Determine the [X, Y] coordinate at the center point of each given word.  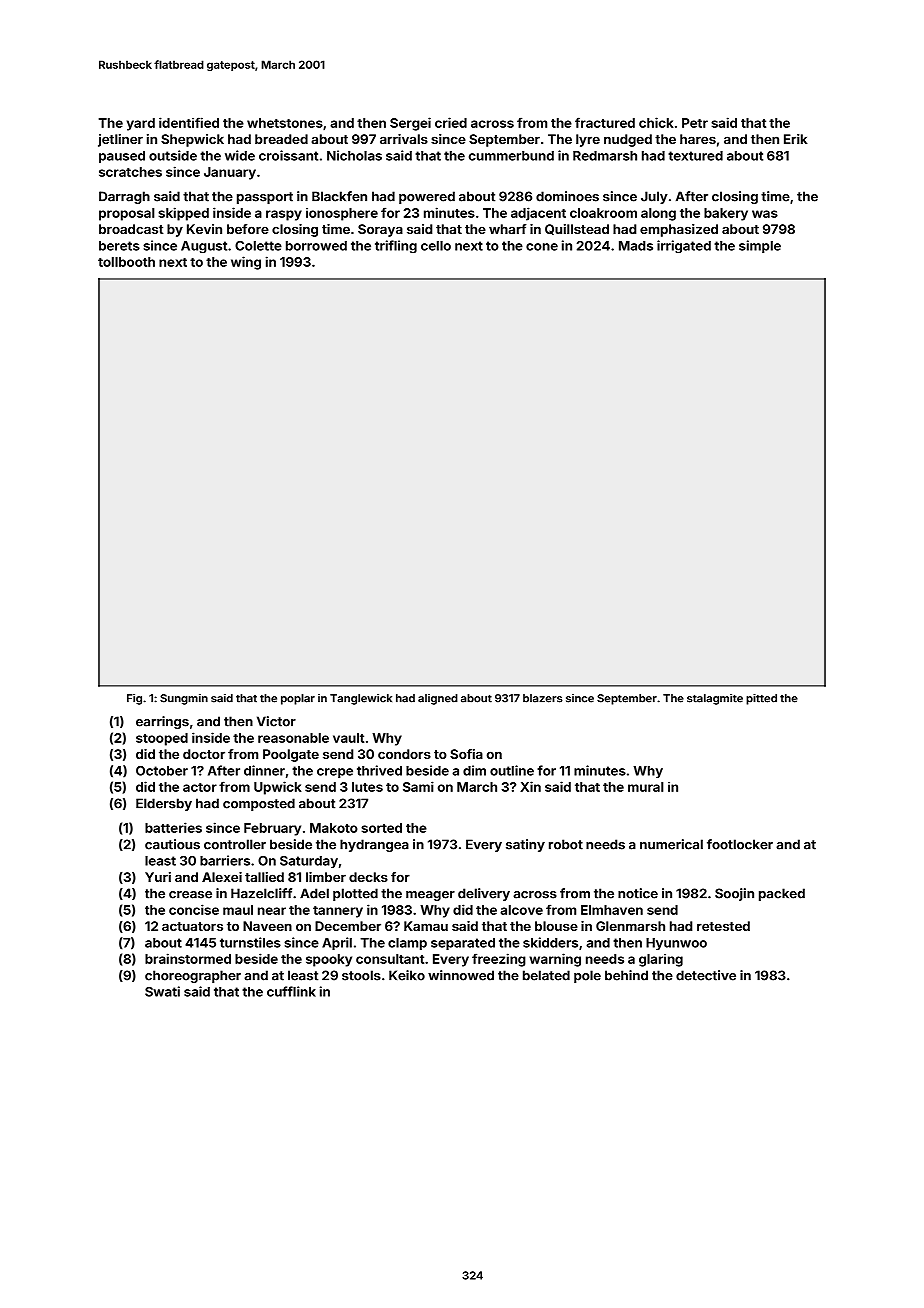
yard [141, 124]
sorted [381, 828]
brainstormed [188, 958]
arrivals [404, 139]
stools [361, 975]
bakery [726, 214]
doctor [204, 754]
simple [760, 246]
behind [626, 975]
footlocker [740, 844]
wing [246, 263]
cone [542, 247]
